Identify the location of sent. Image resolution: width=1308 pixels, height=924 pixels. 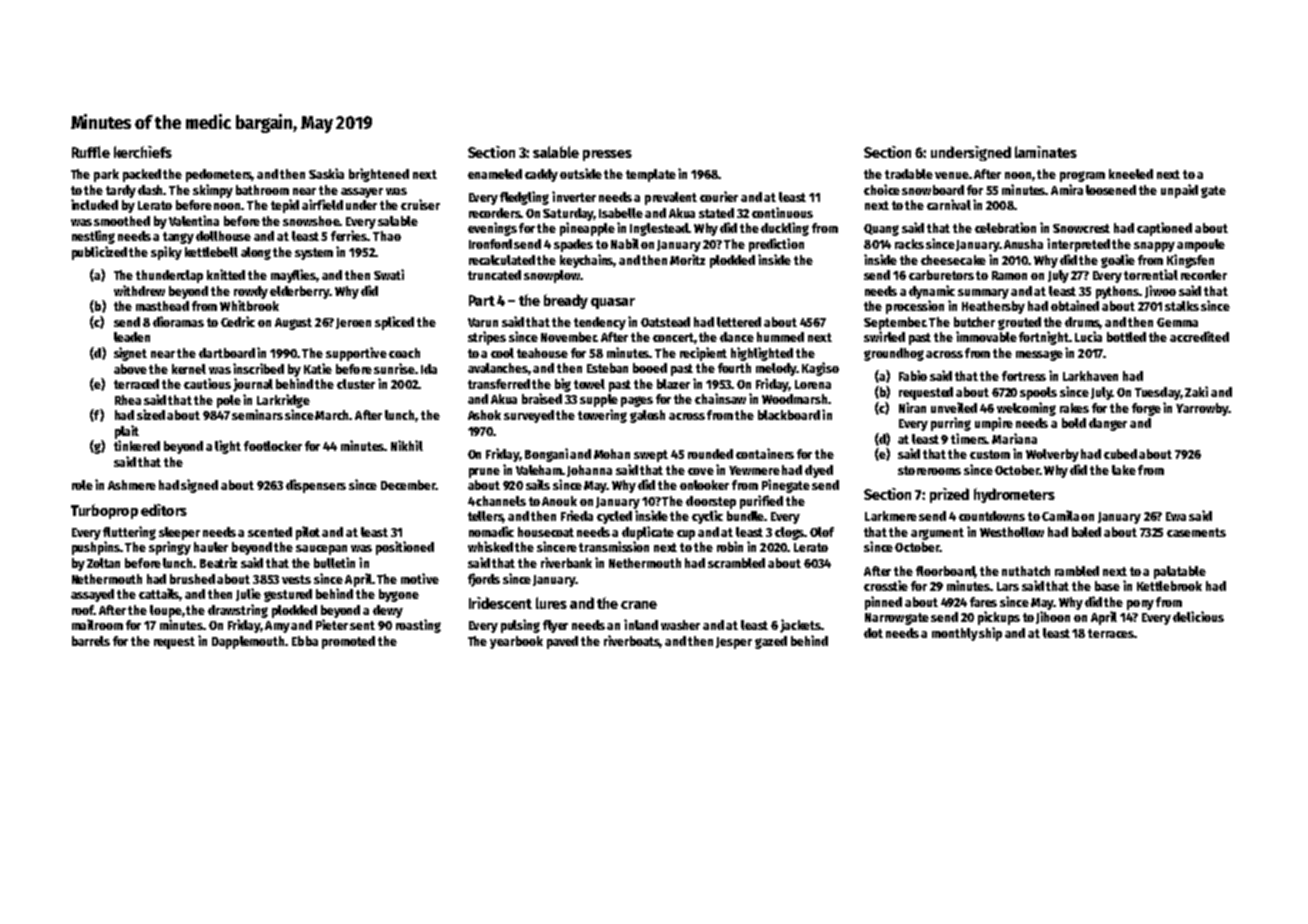
(362, 625).
